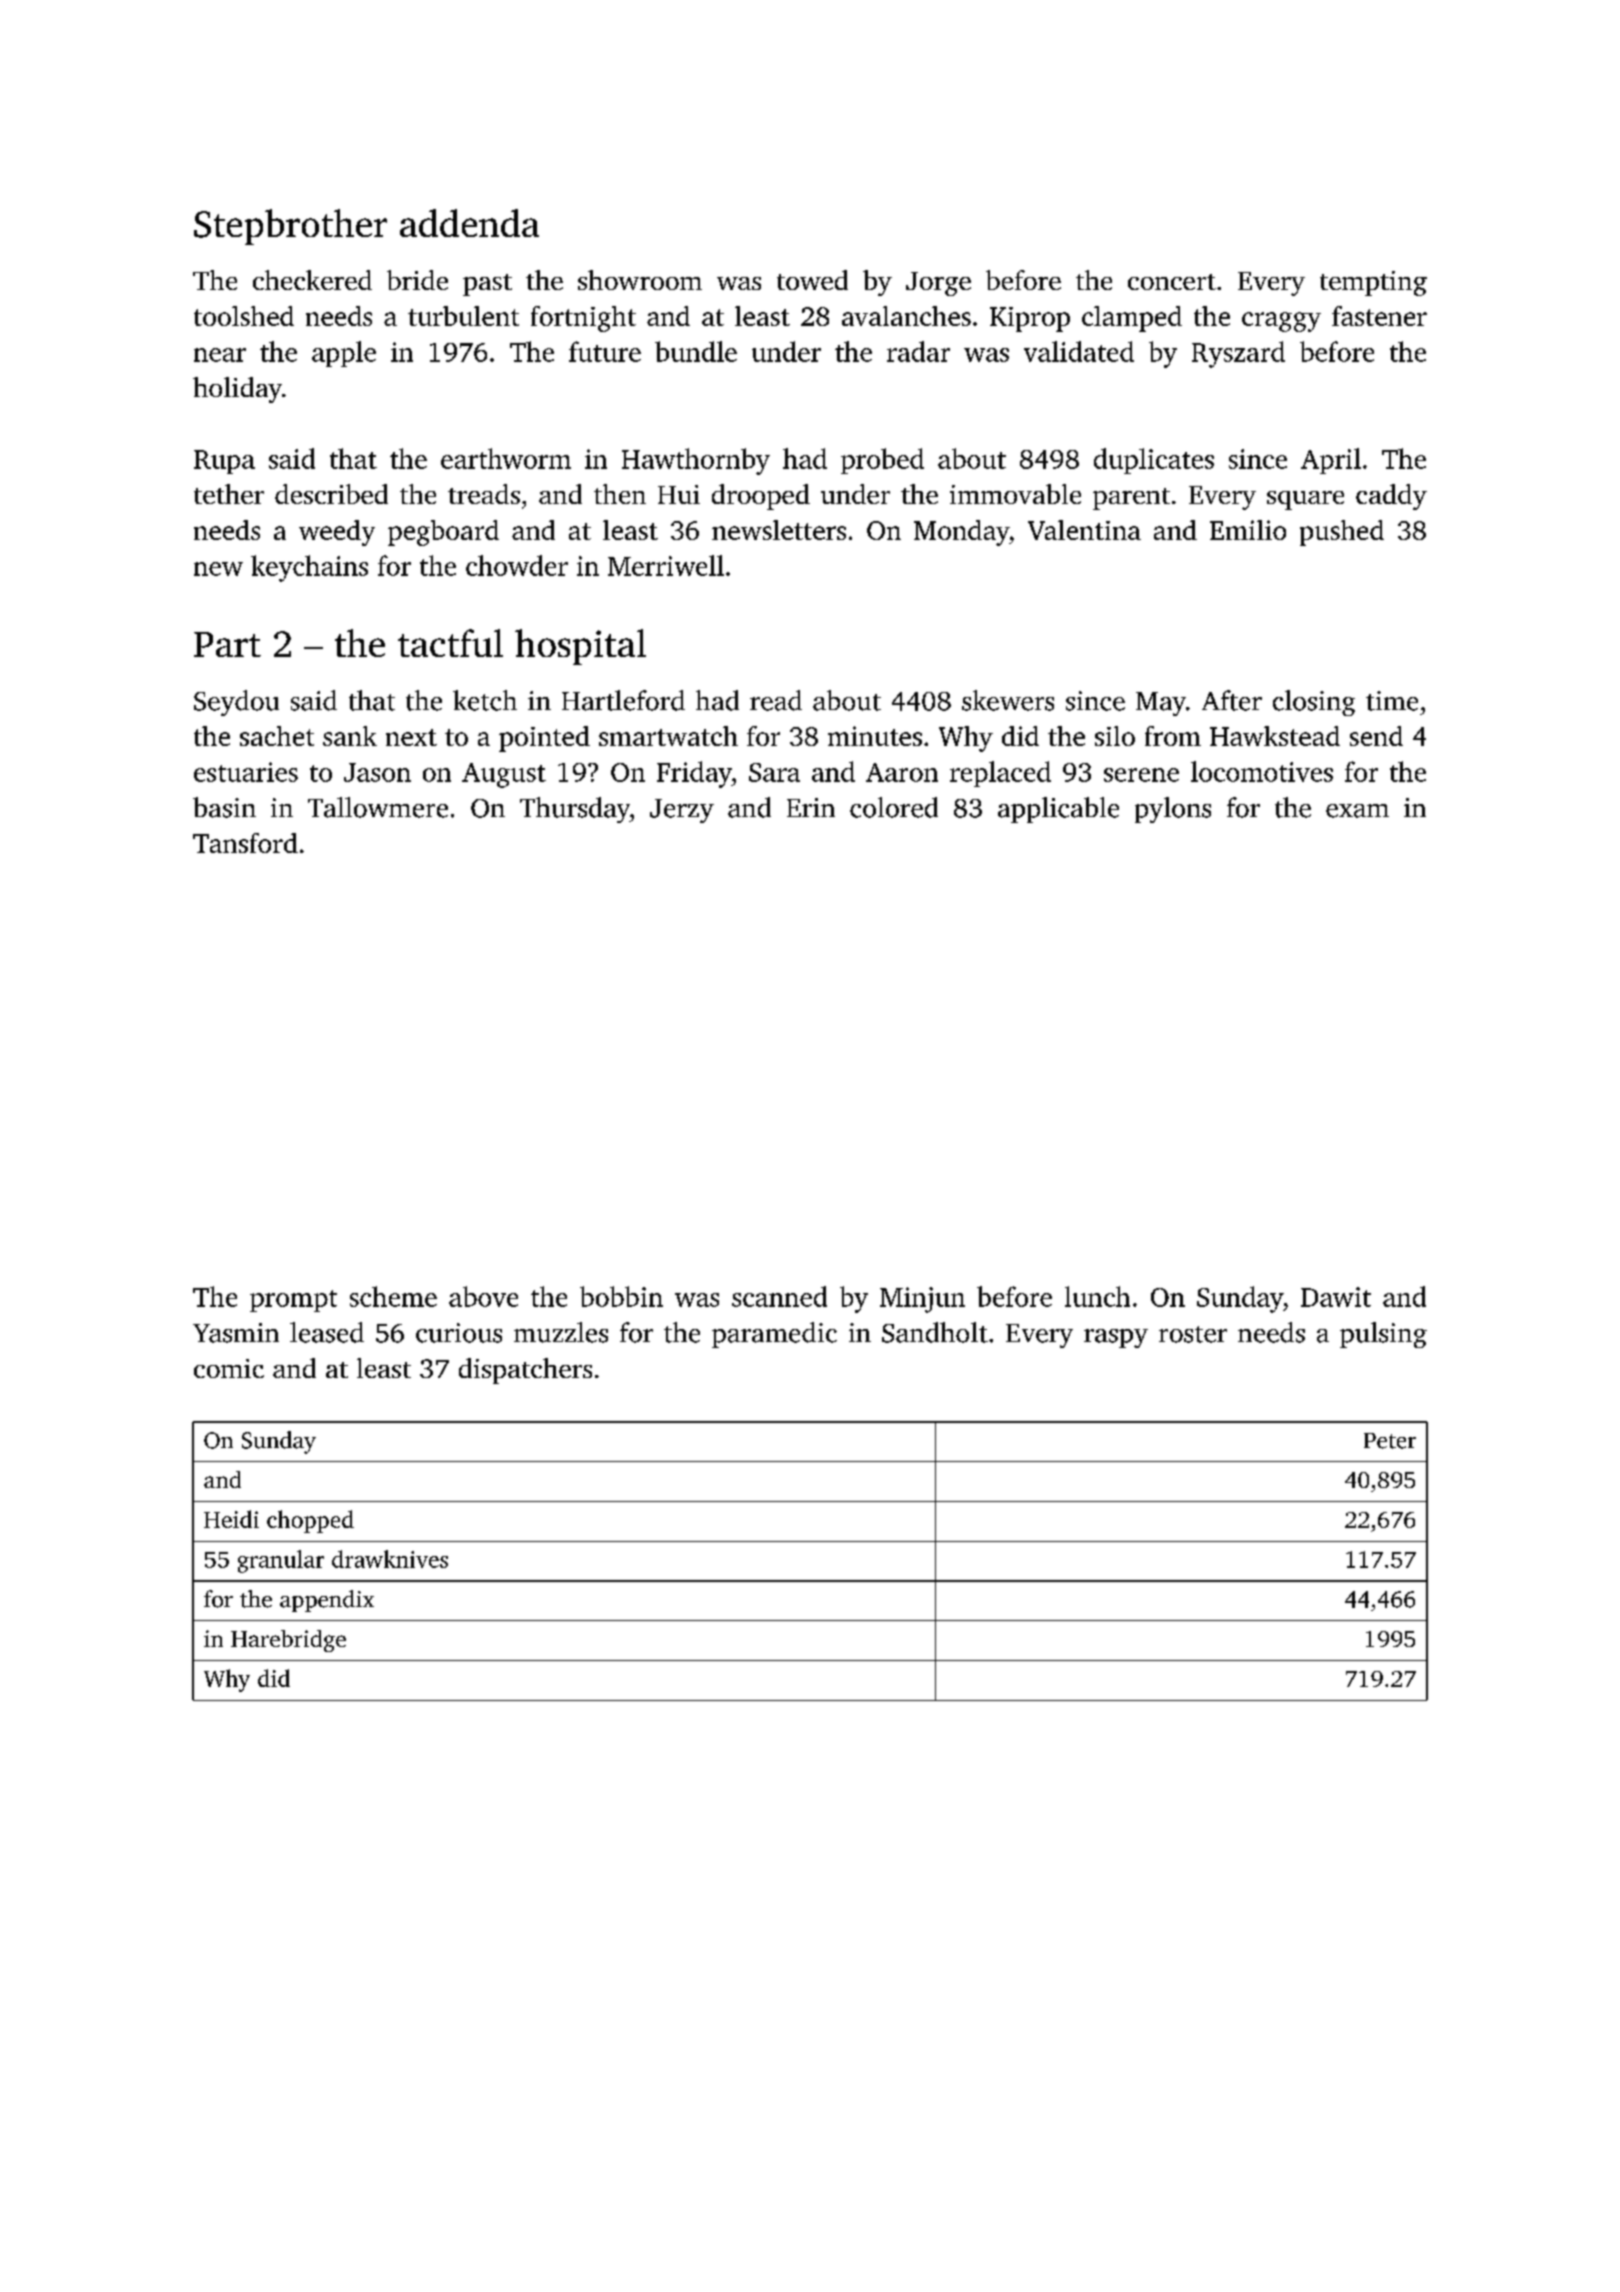 This screenshot has width=1620, height=2292. What do you see at coordinates (393, 1296) in the screenshot?
I see `scheme` at bounding box center [393, 1296].
